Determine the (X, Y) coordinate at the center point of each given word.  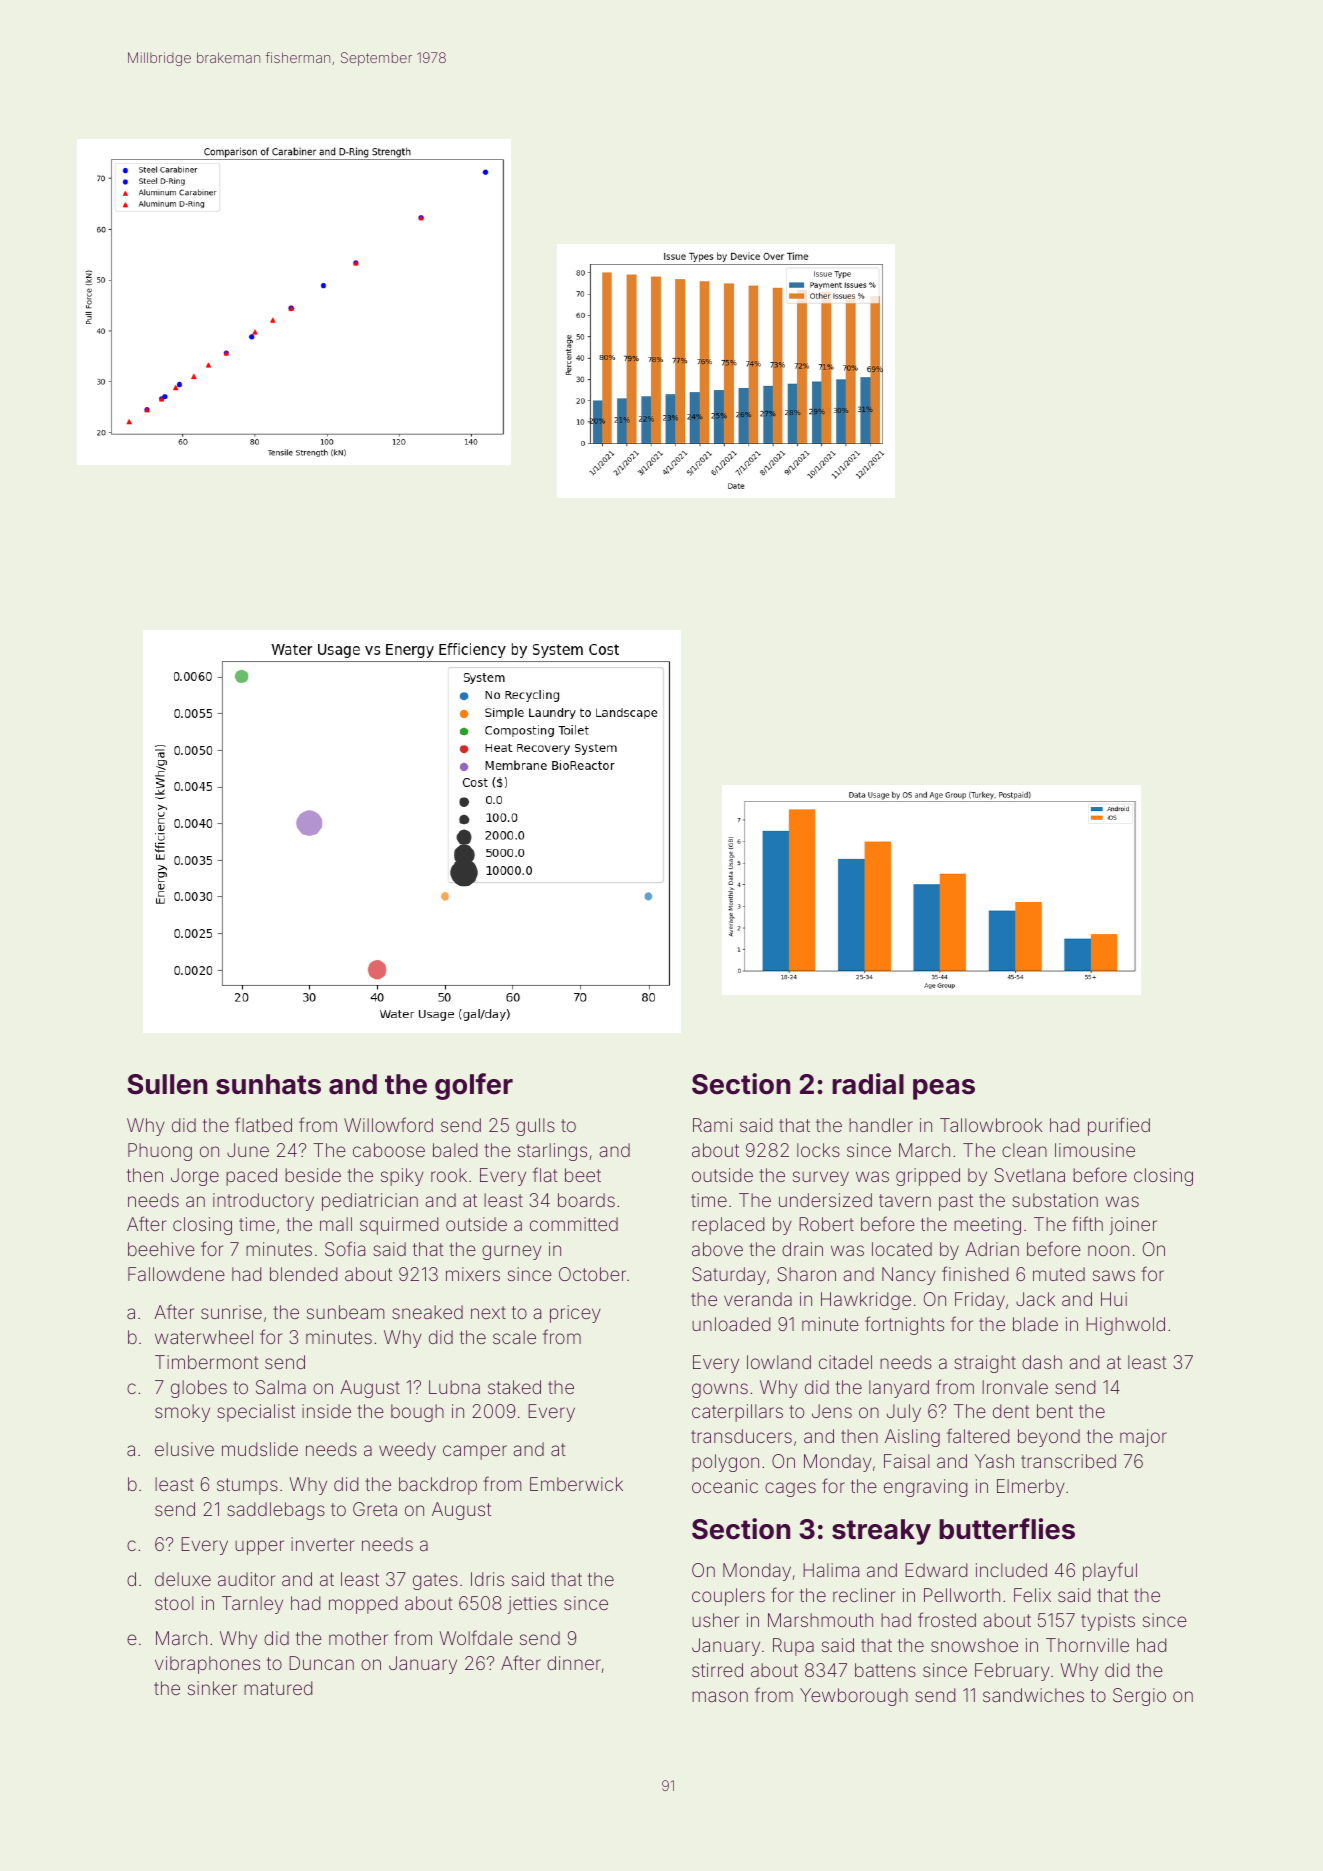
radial (868, 1084)
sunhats (268, 1084)
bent (1055, 1411)
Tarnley (252, 1605)
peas (944, 1089)
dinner (574, 1663)
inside (326, 1411)
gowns (720, 1390)
